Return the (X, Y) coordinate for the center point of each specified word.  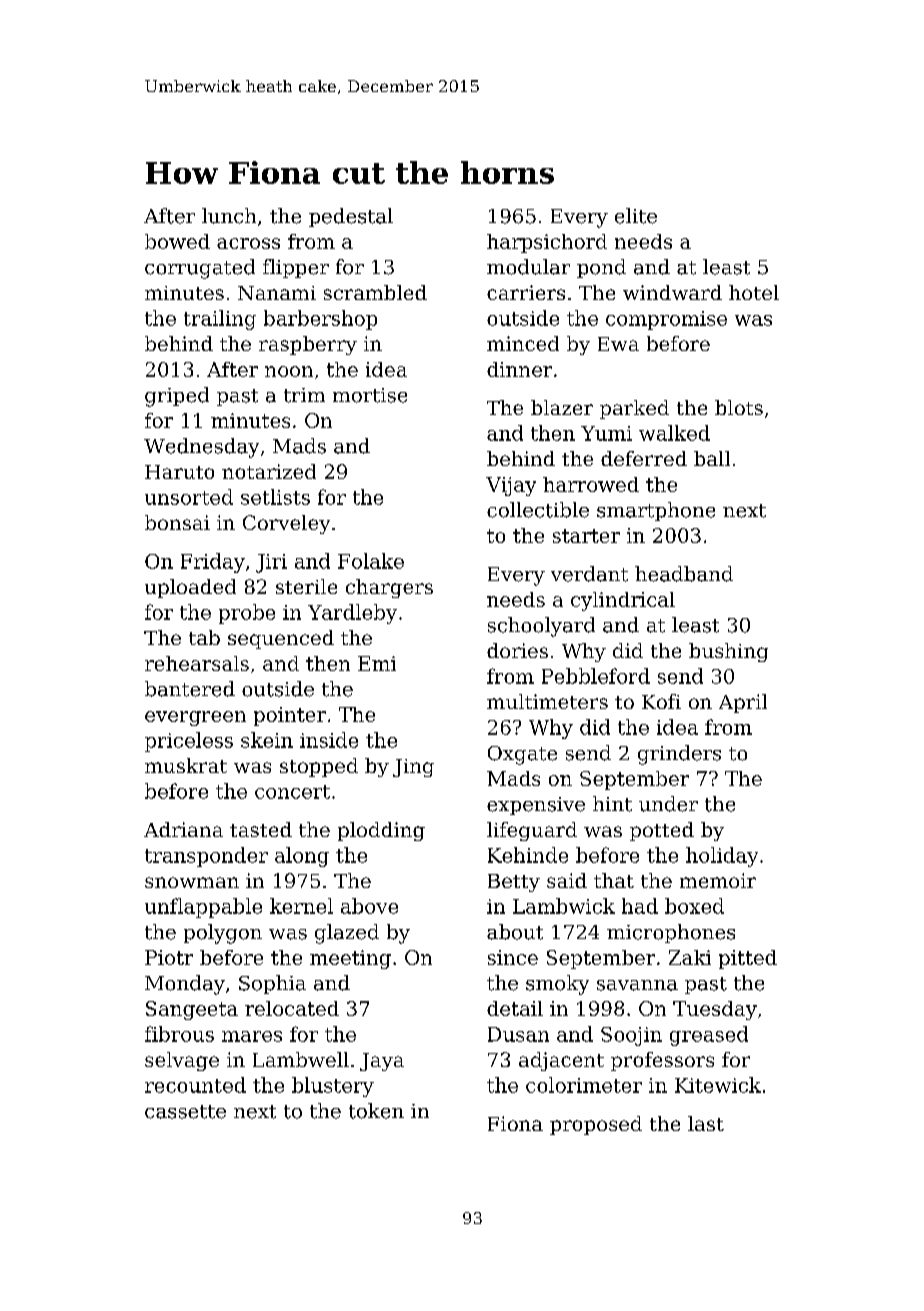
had (640, 906)
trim (304, 395)
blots (739, 407)
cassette (185, 1112)
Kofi (661, 701)
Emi (377, 663)
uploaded (190, 588)
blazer (562, 407)
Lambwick (564, 906)
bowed (177, 241)
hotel (754, 292)
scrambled (375, 292)
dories (517, 650)
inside (329, 740)
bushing (728, 652)
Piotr (169, 957)
